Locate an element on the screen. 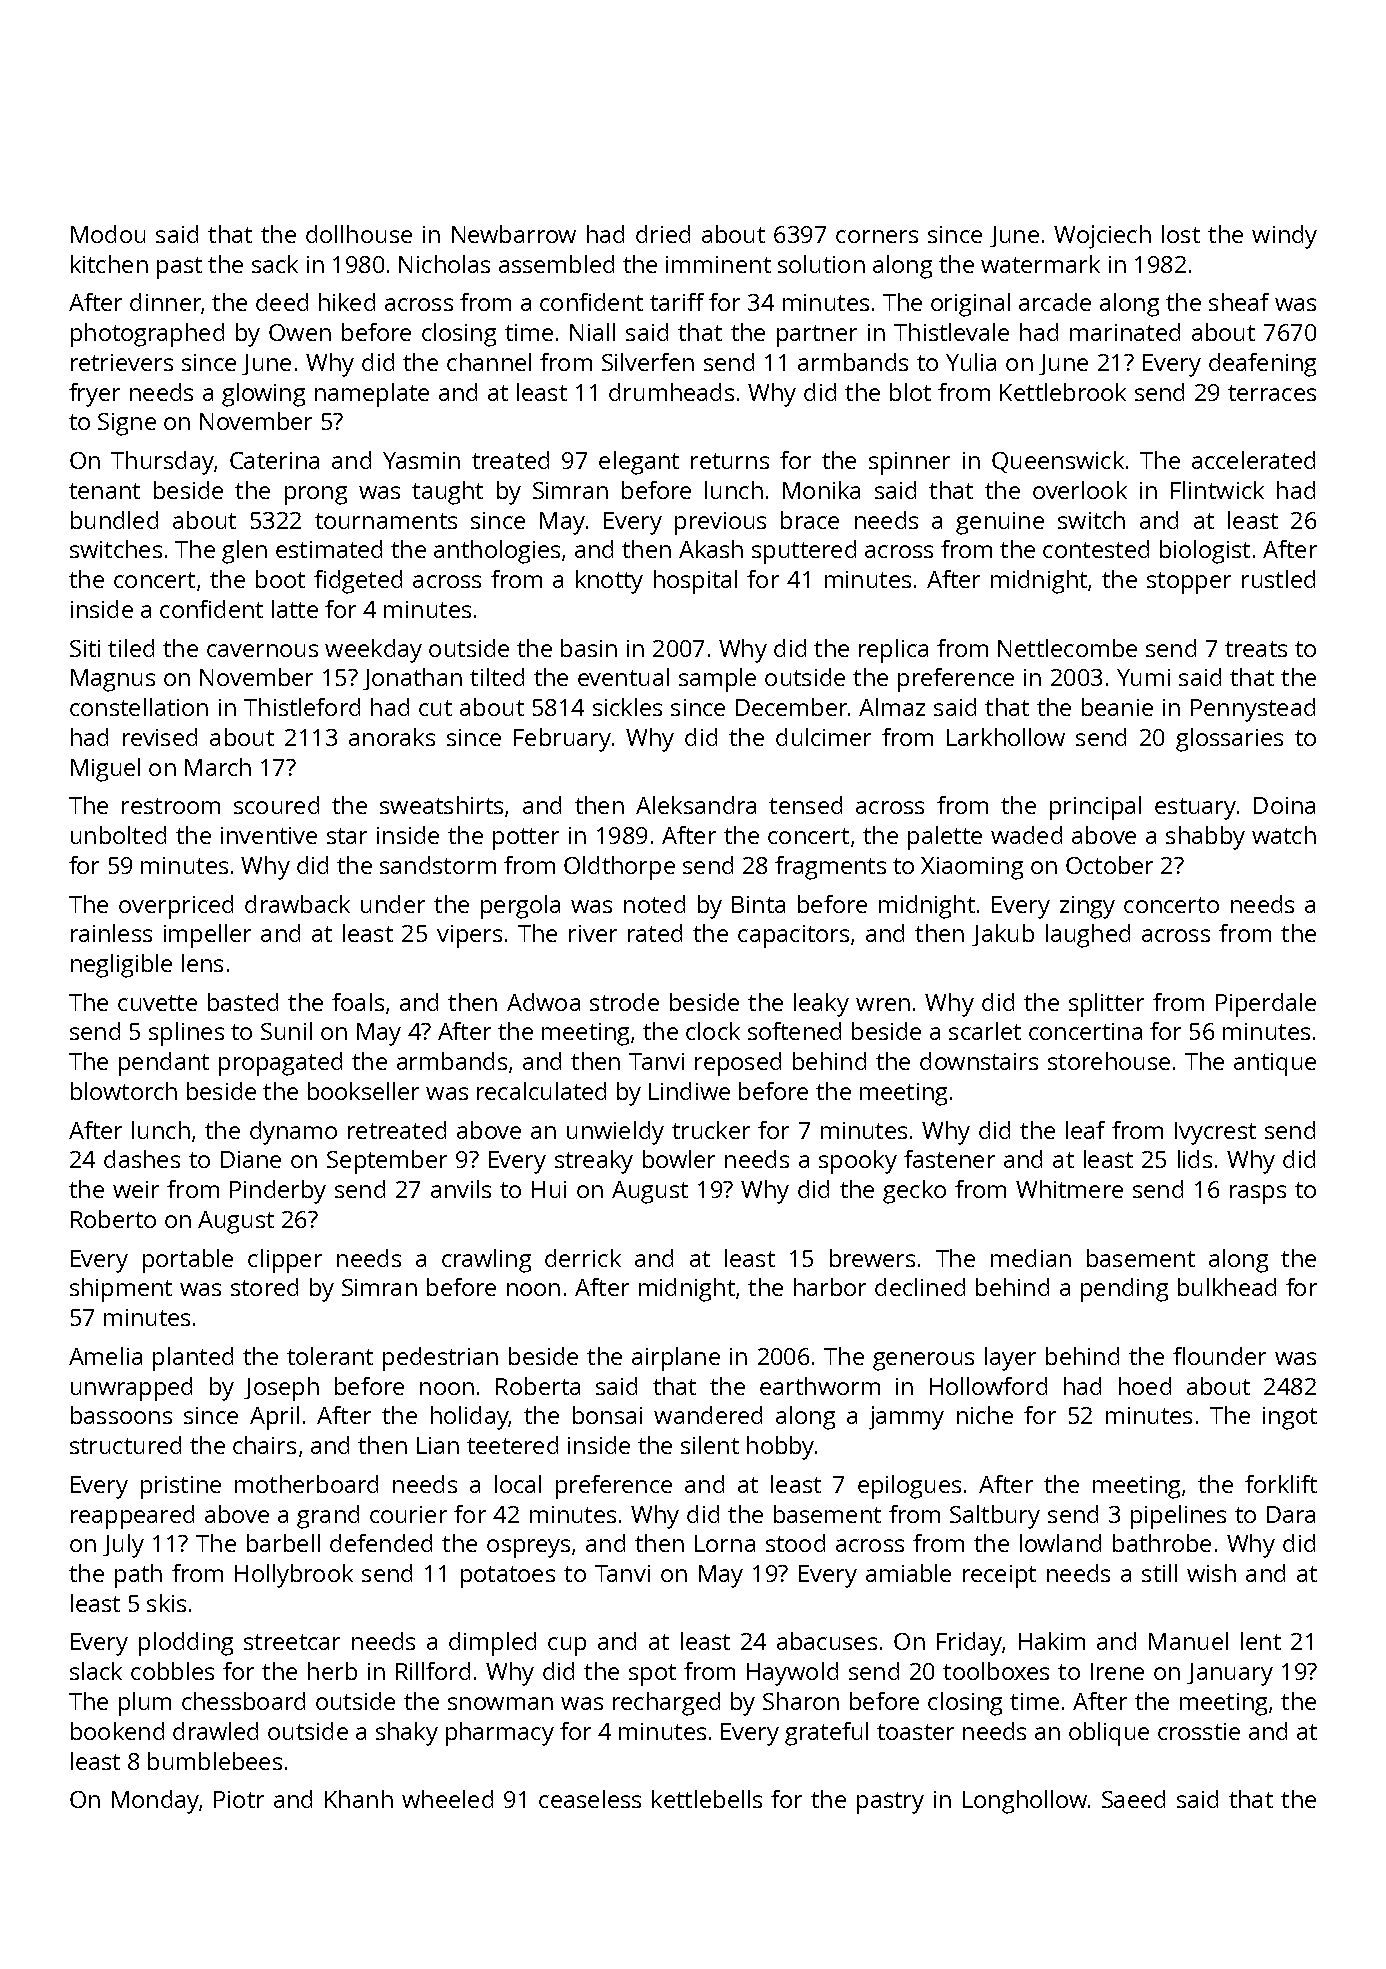 This screenshot has height=1969, width=1386. dried is located at coordinates (663, 234).
